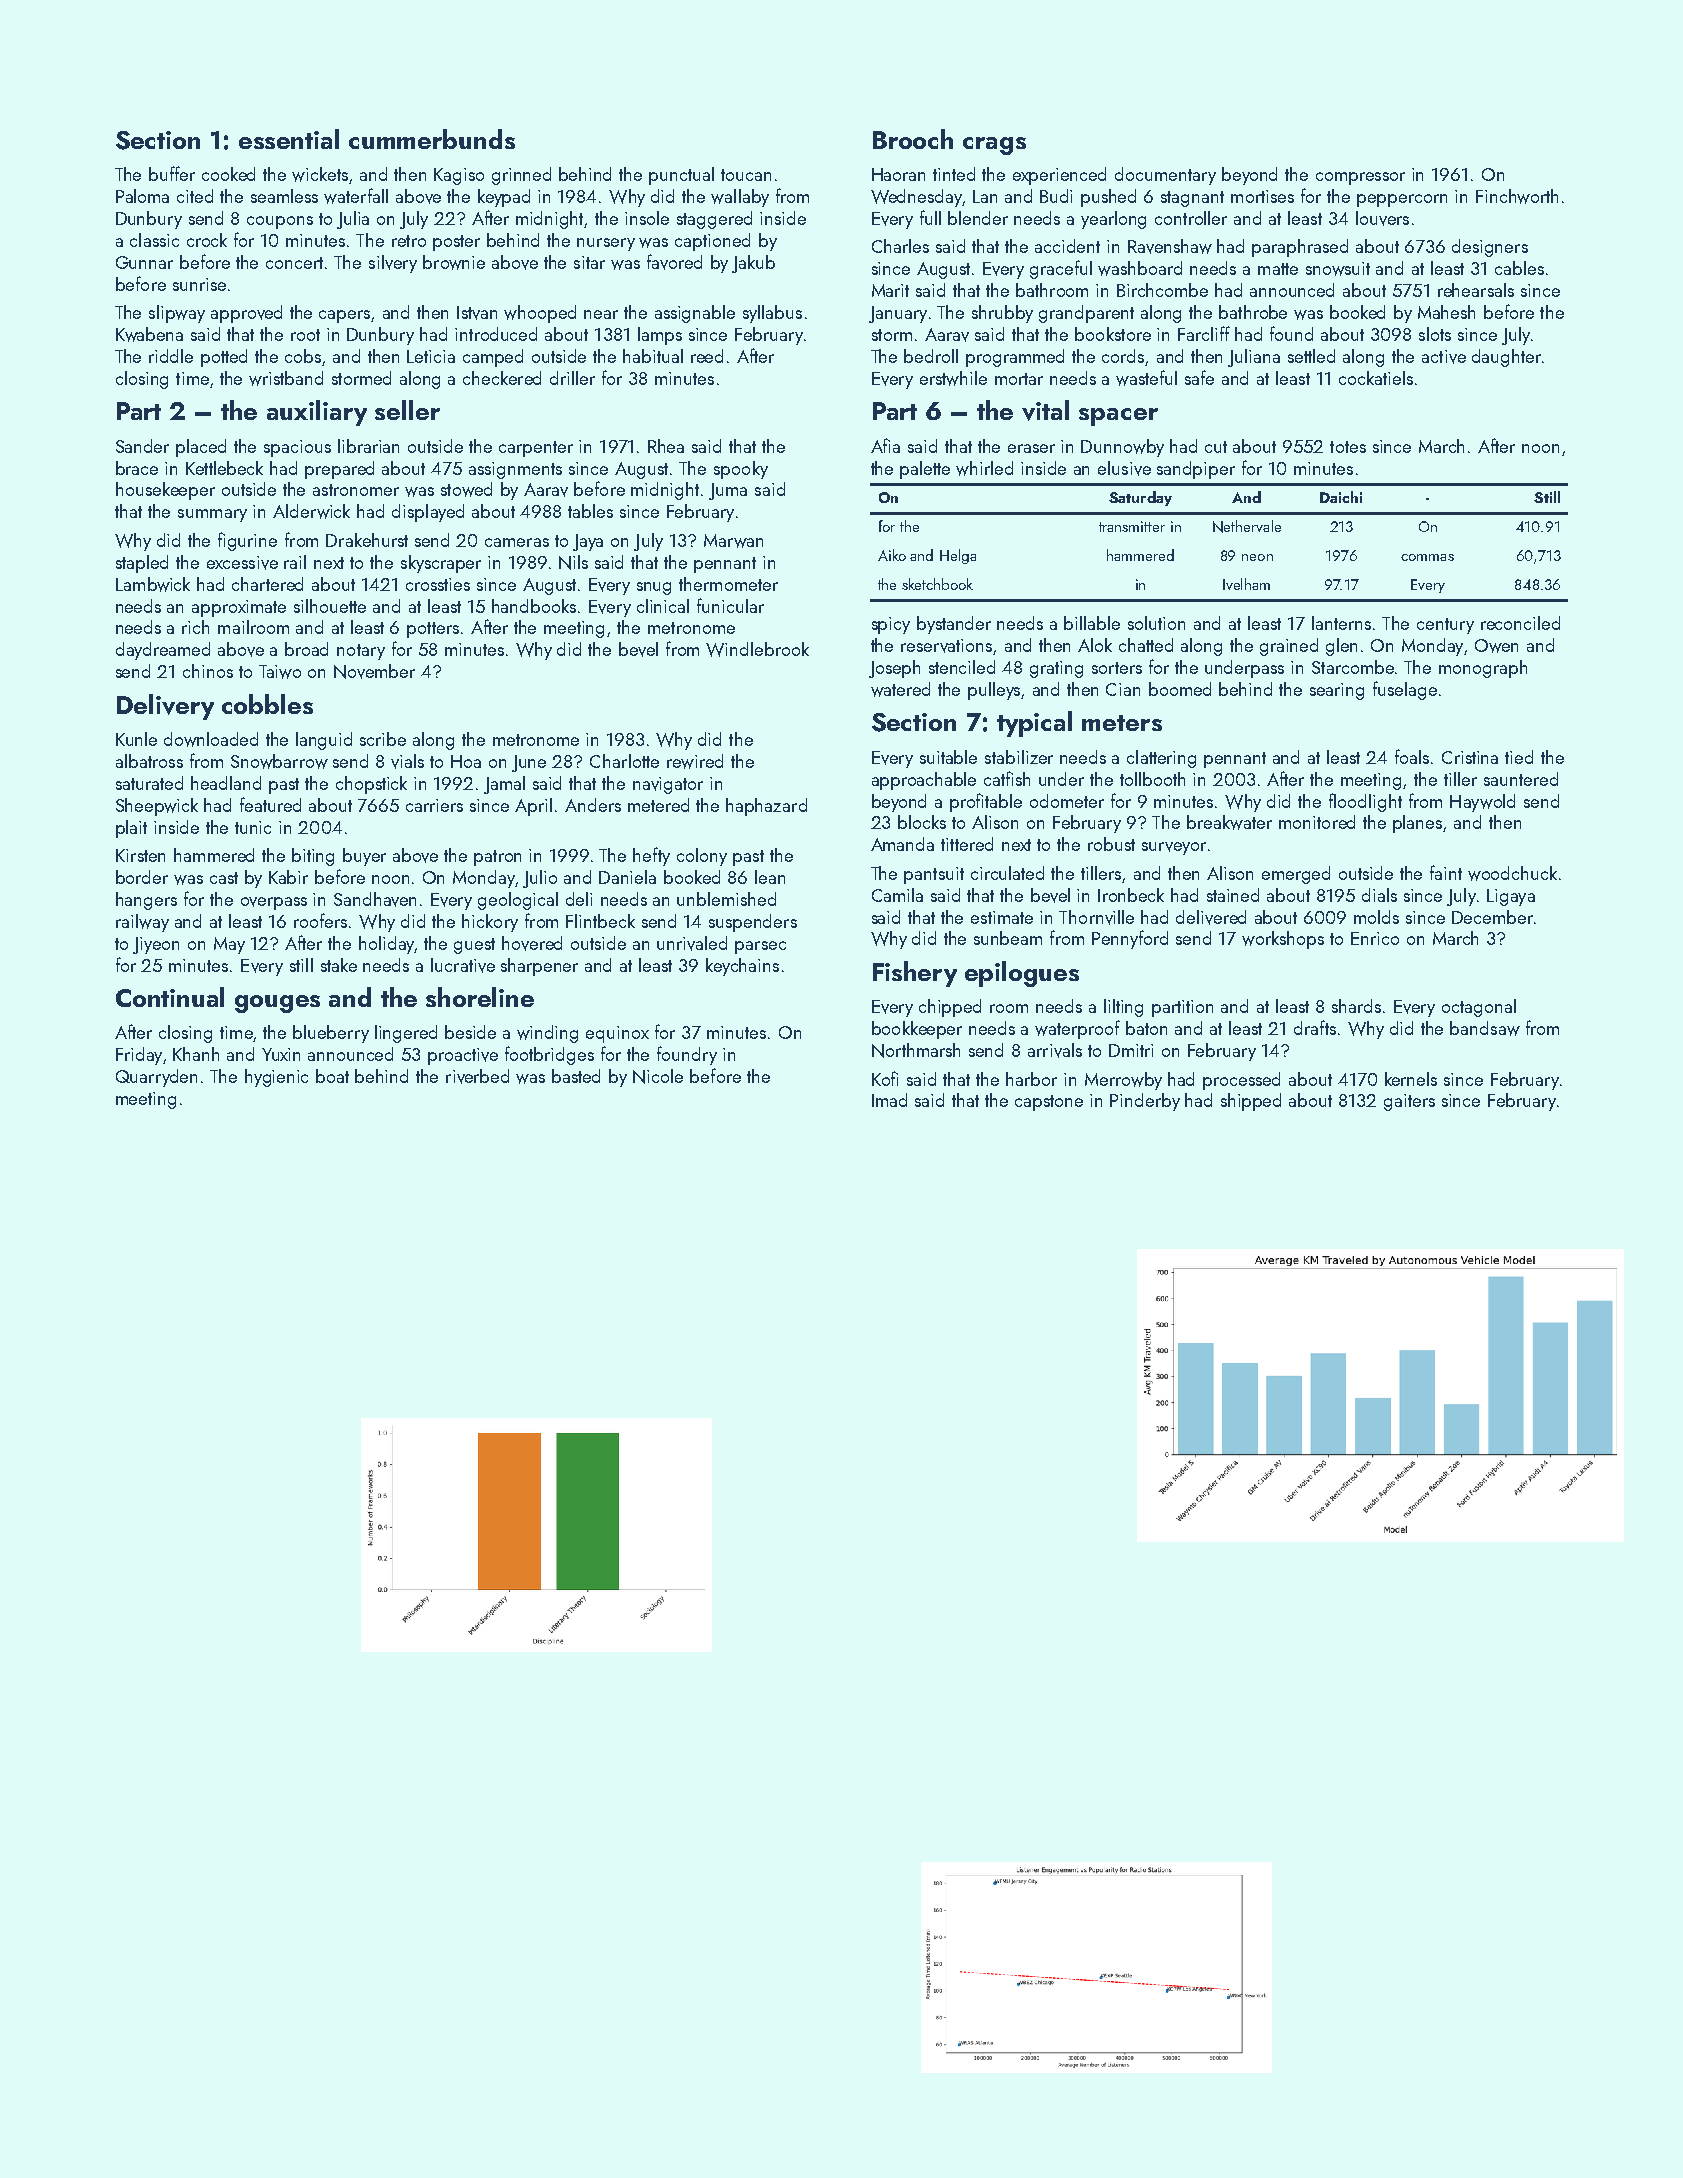 This image has width=1683, height=2178. What do you see at coordinates (889, 1100) in the image?
I see `Imad` at bounding box center [889, 1100].
